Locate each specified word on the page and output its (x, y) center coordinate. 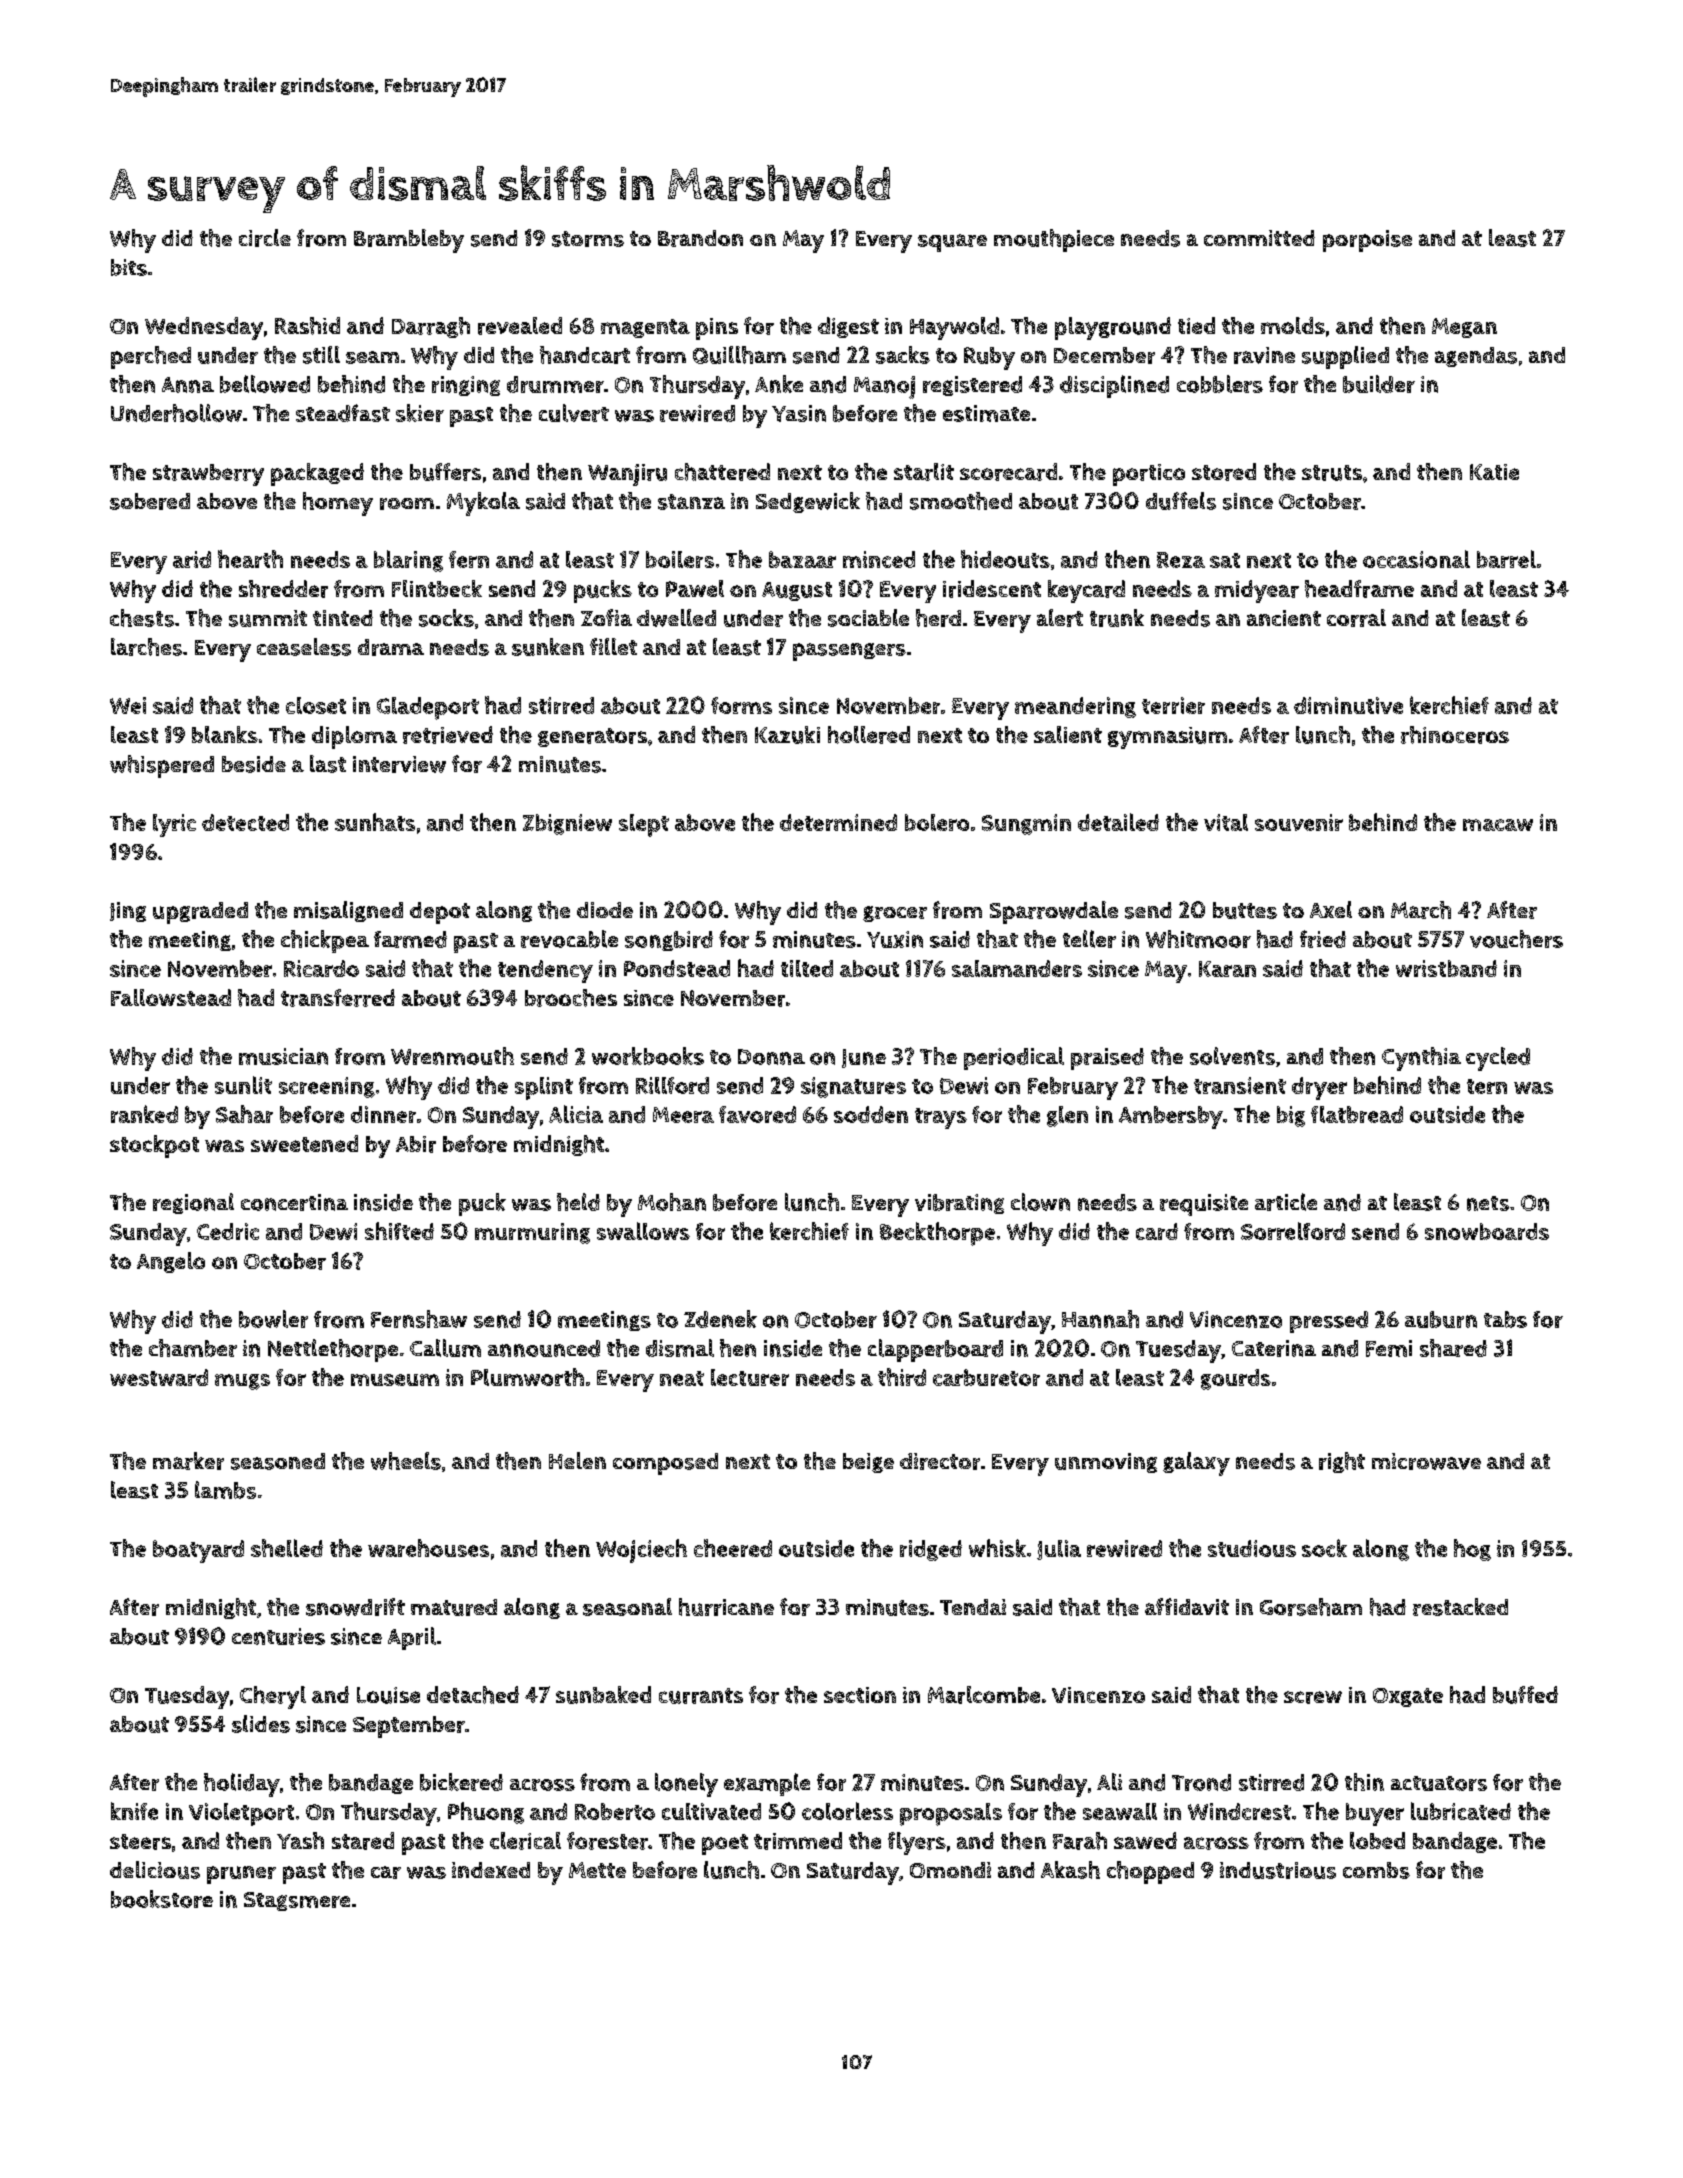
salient (1068, 734)
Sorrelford (1293, 1231)
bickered (461, 1782)
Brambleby (409, 241)
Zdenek (720, 1319)
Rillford (672, 1085)
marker (188, 1461)
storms (588, 239)
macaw (1498, 825)
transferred (338, 998)
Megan (1464, 328)
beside (254, 764)
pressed (1329, 1322)
